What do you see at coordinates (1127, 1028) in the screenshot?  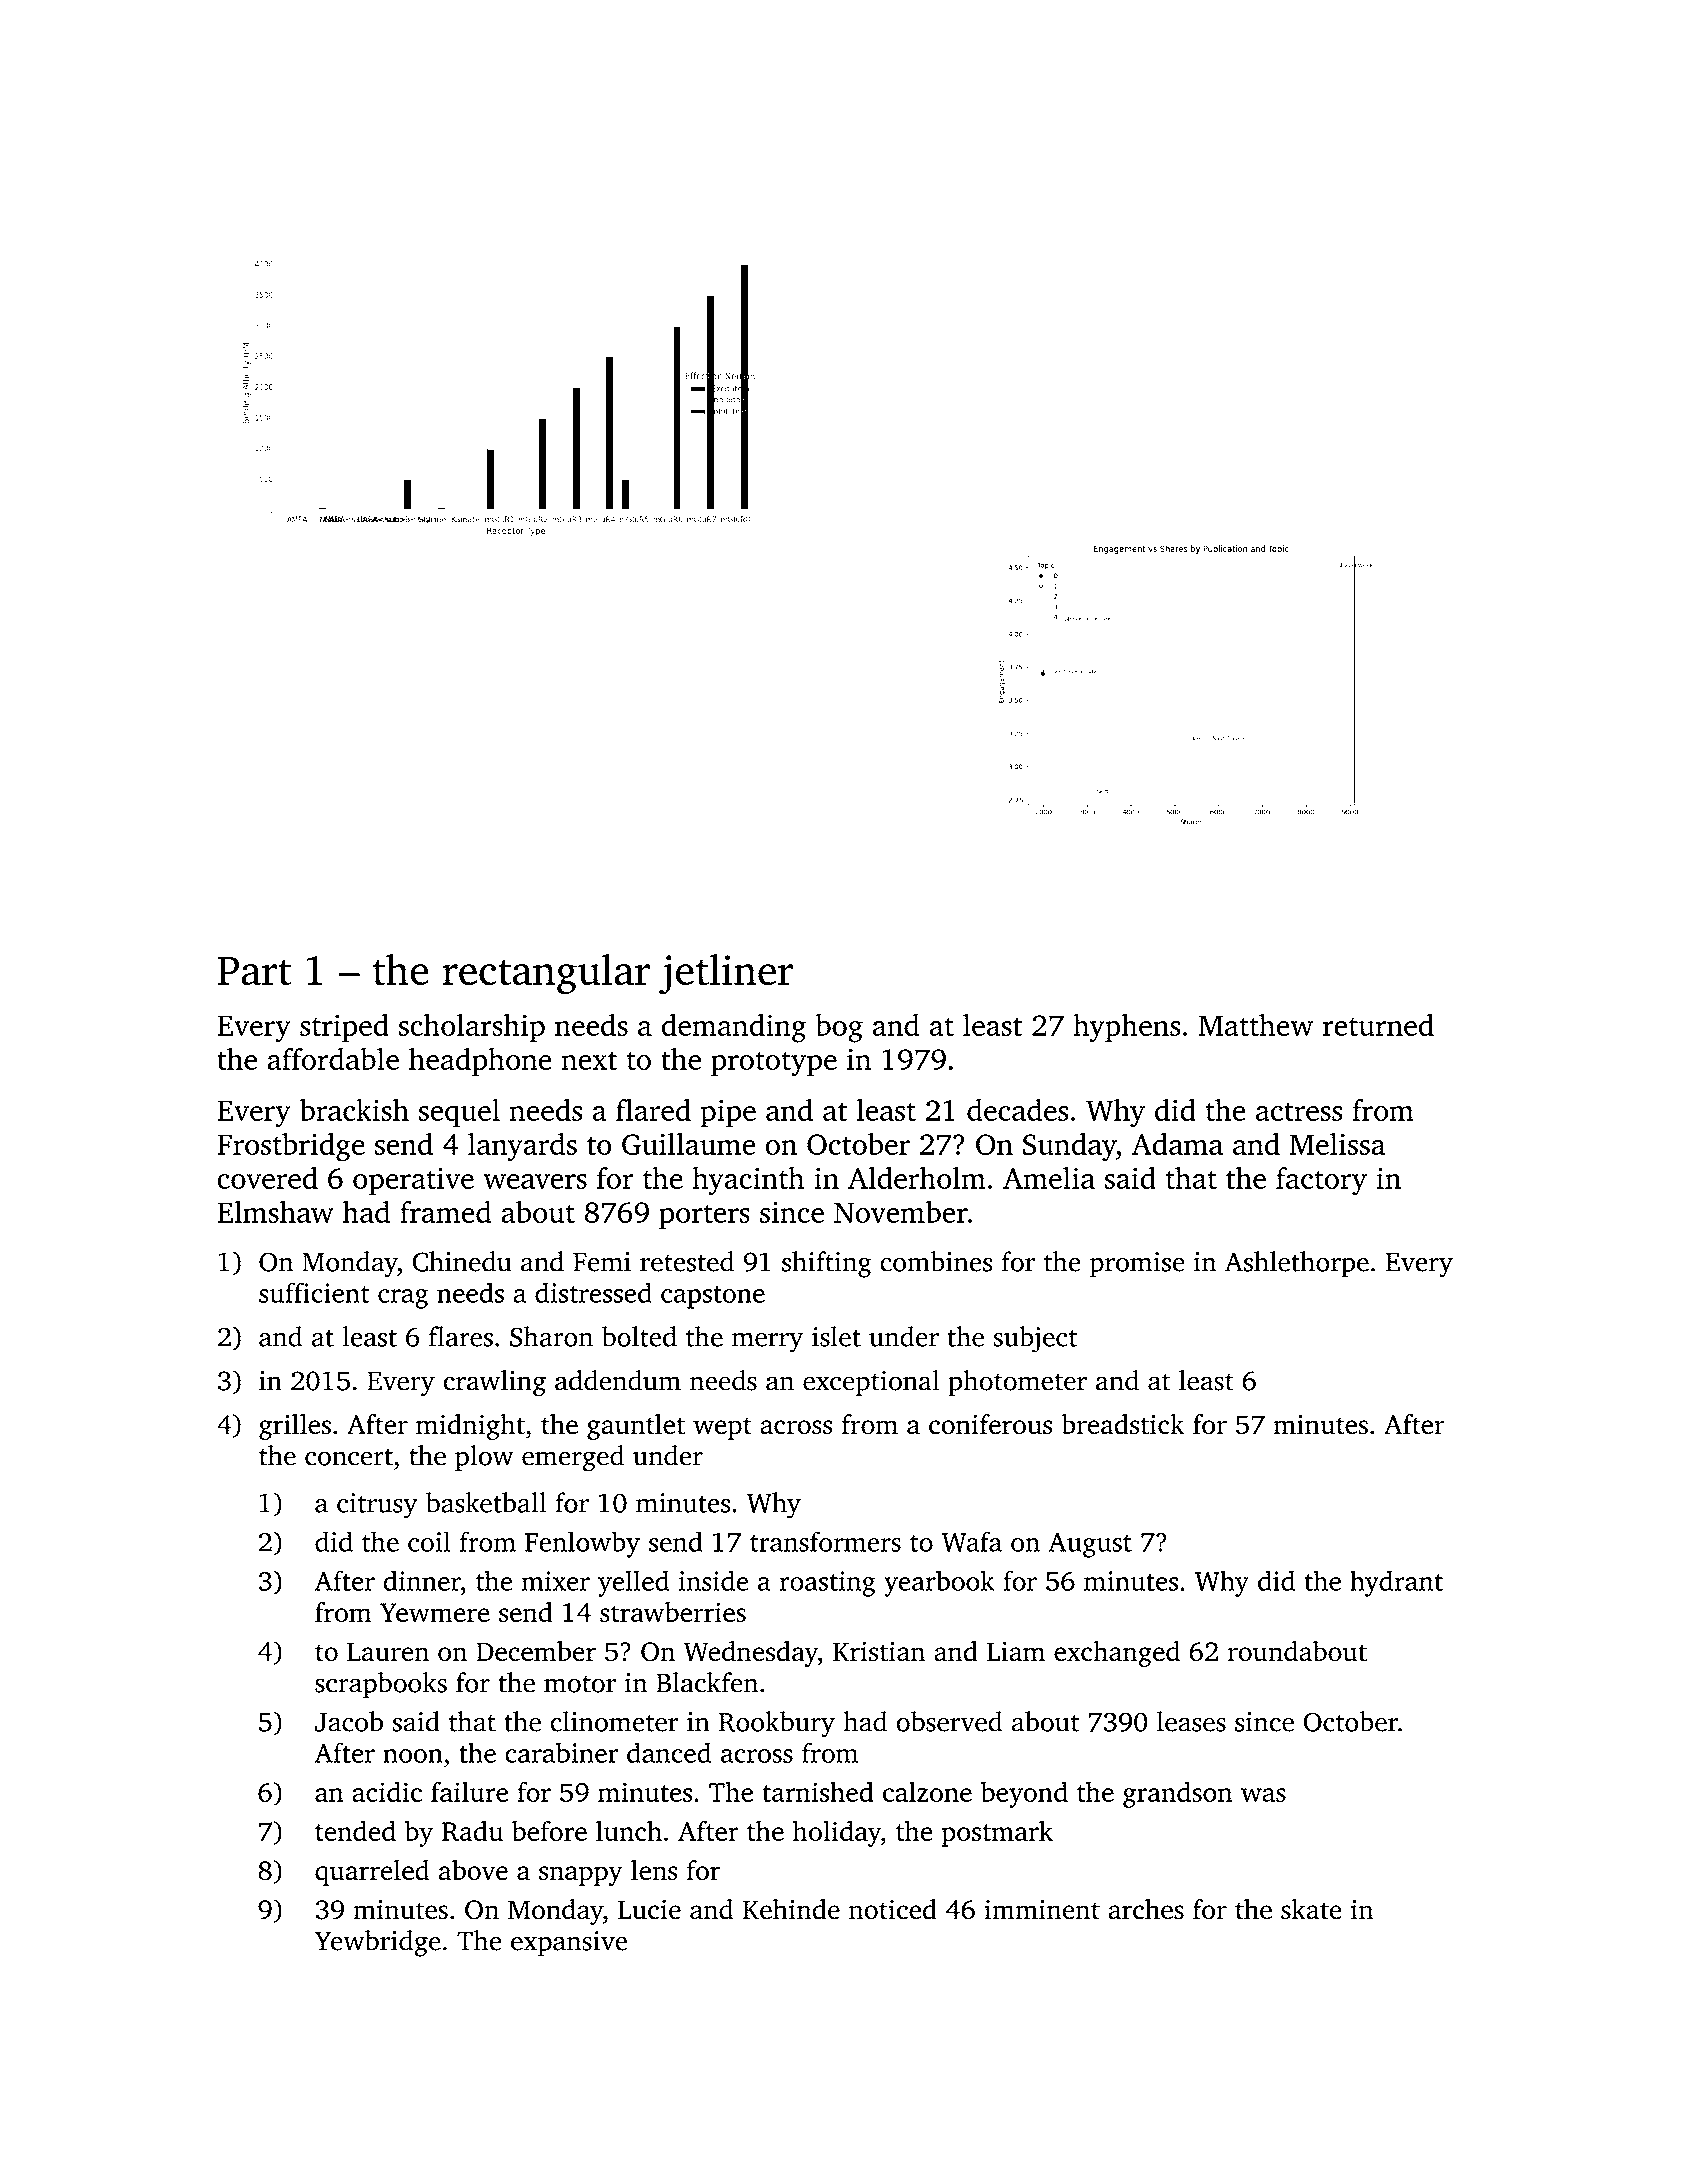 I see `hyphens` at bounding box center [1127, 1028].
